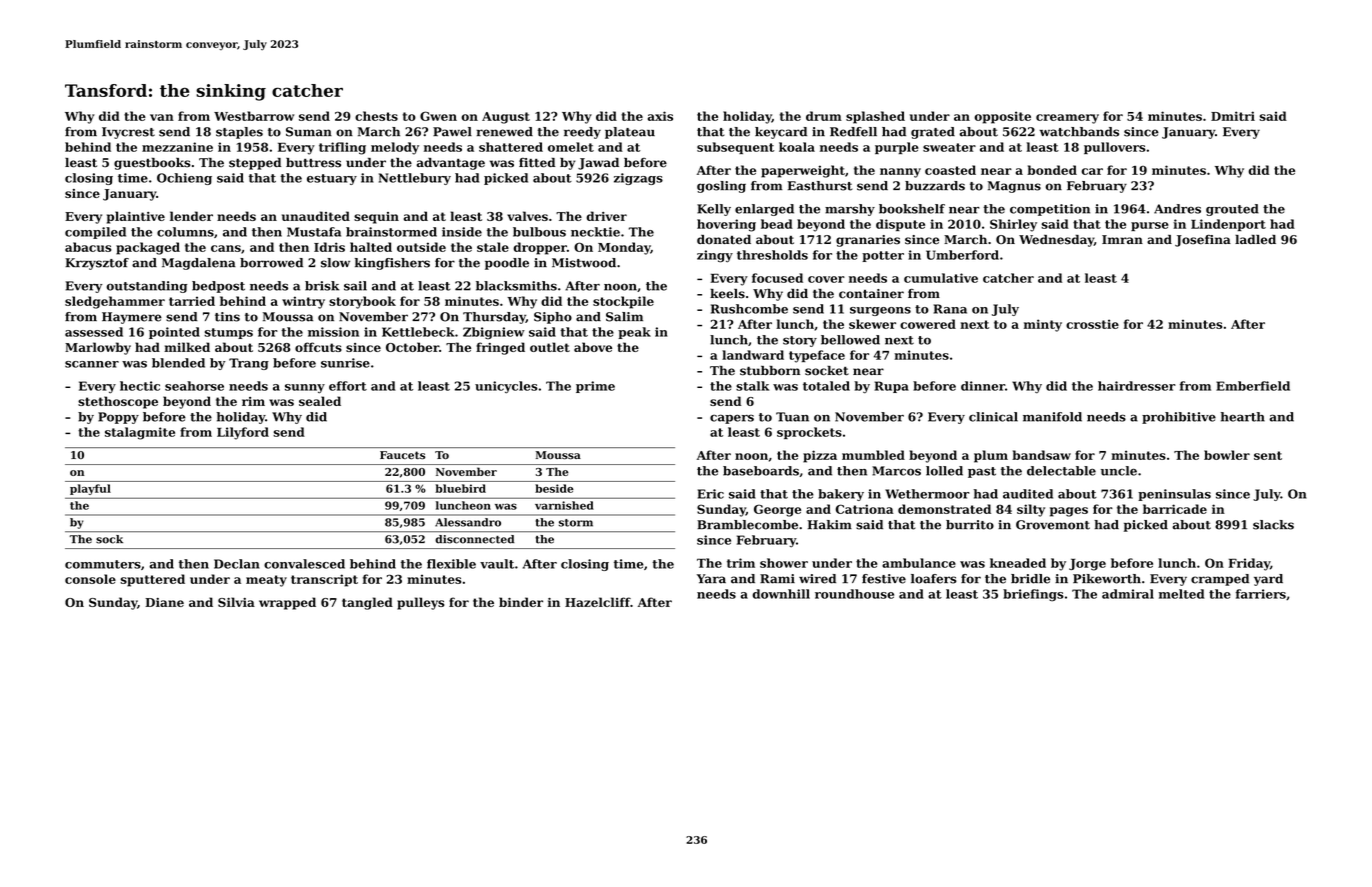  I want to click on August, so click(506, 118).
